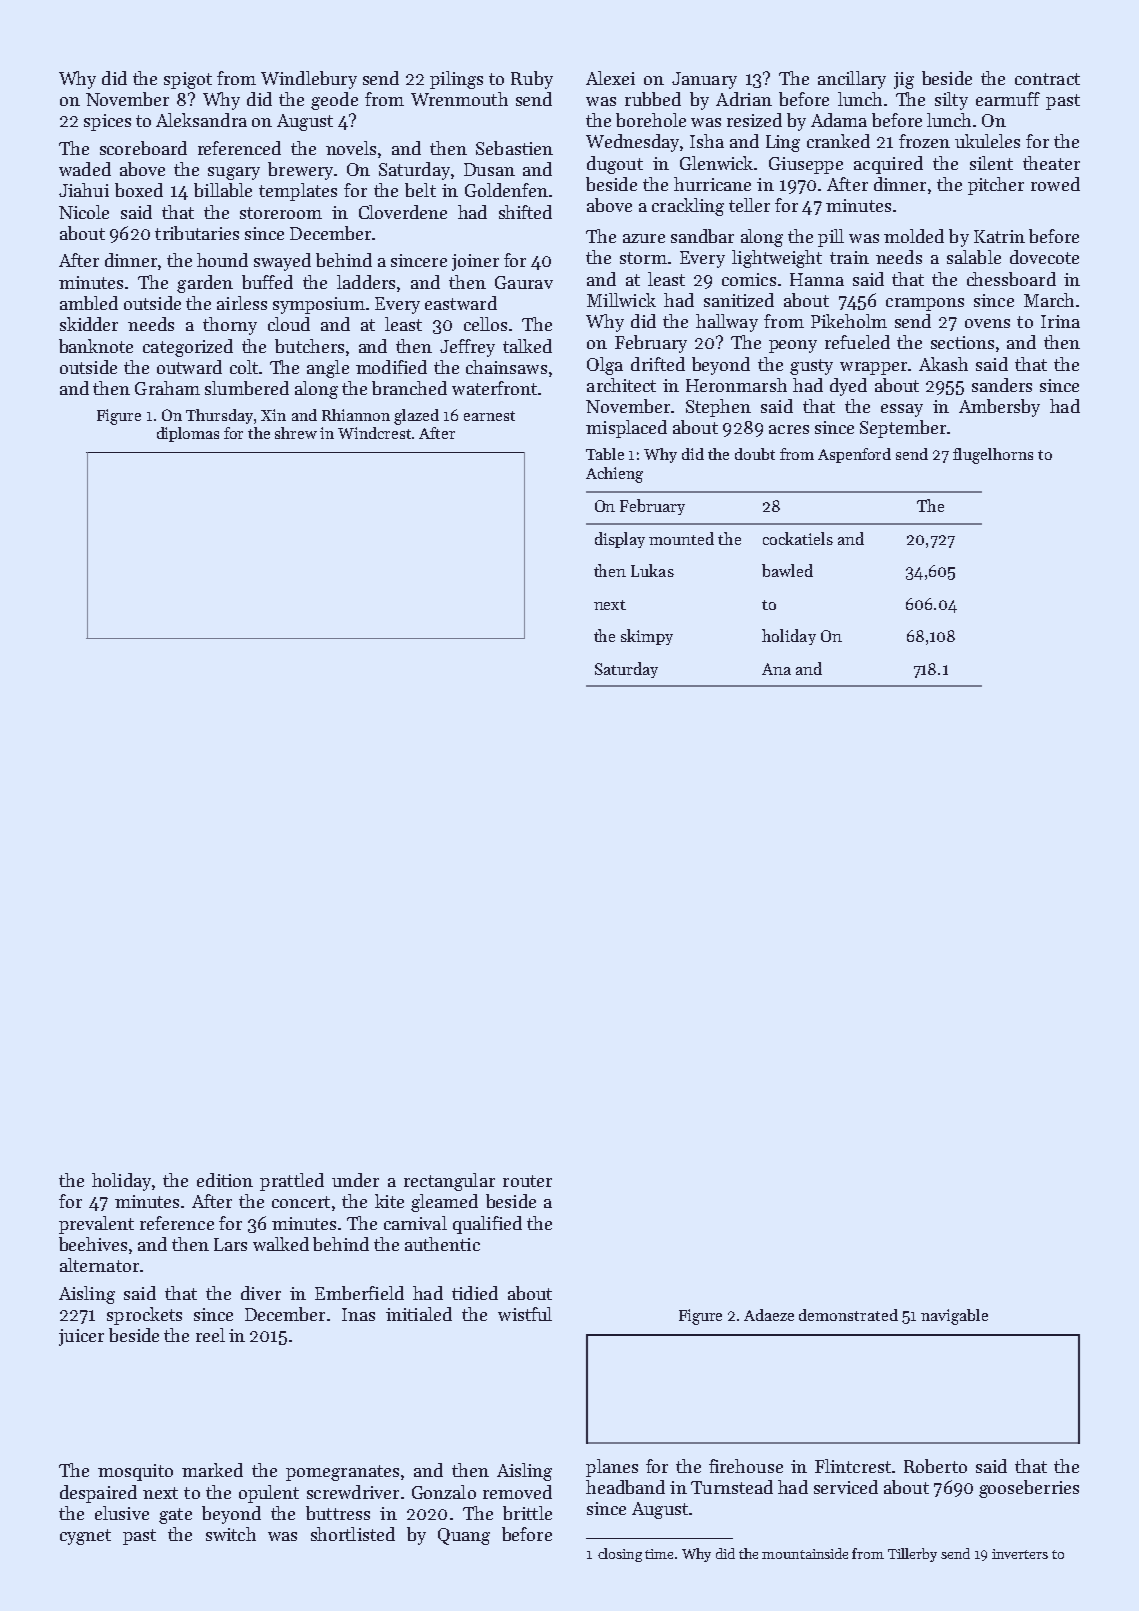 The width and height of the document is (1139, 1611). Describe the element at coordinates (225, 1180) in the document. I see `edition` at that location.
